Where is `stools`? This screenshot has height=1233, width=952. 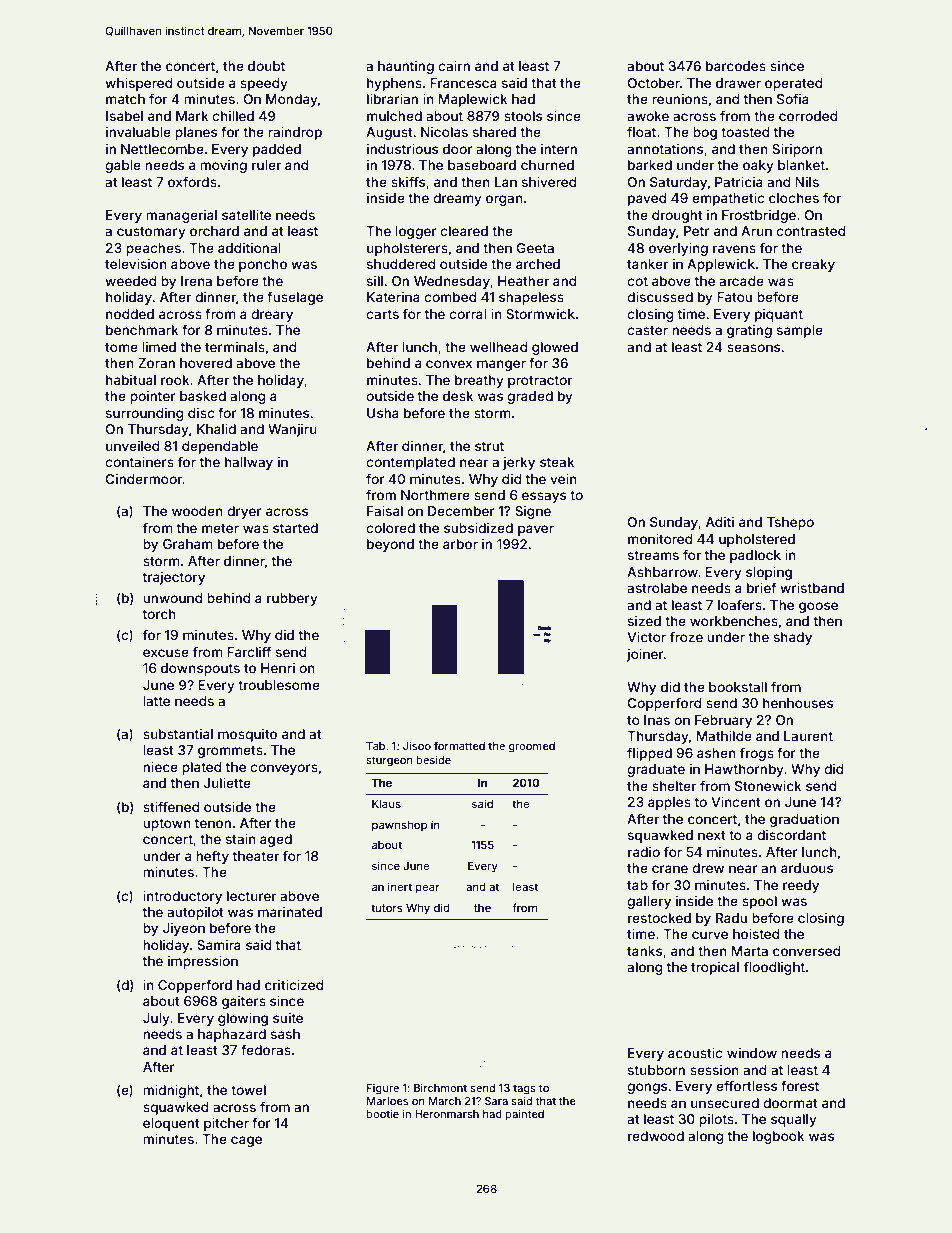
stools is located at coordinates (523, 116).
